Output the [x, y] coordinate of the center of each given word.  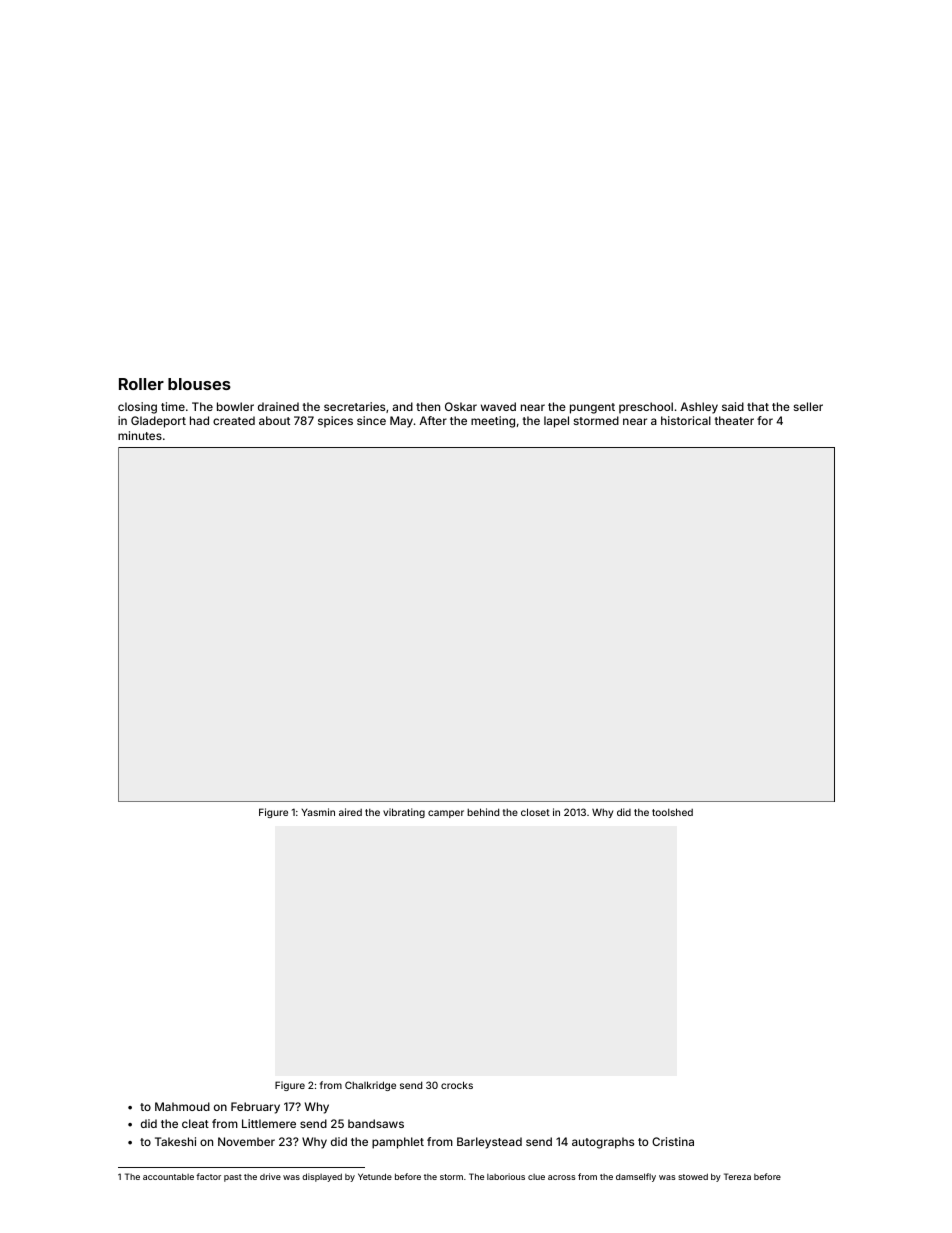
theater [734, 420]
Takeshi [175, 1141]
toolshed [672, 812]
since [371, 420]
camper [446, 814]
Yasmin [318, 812]
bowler [235, 406]
